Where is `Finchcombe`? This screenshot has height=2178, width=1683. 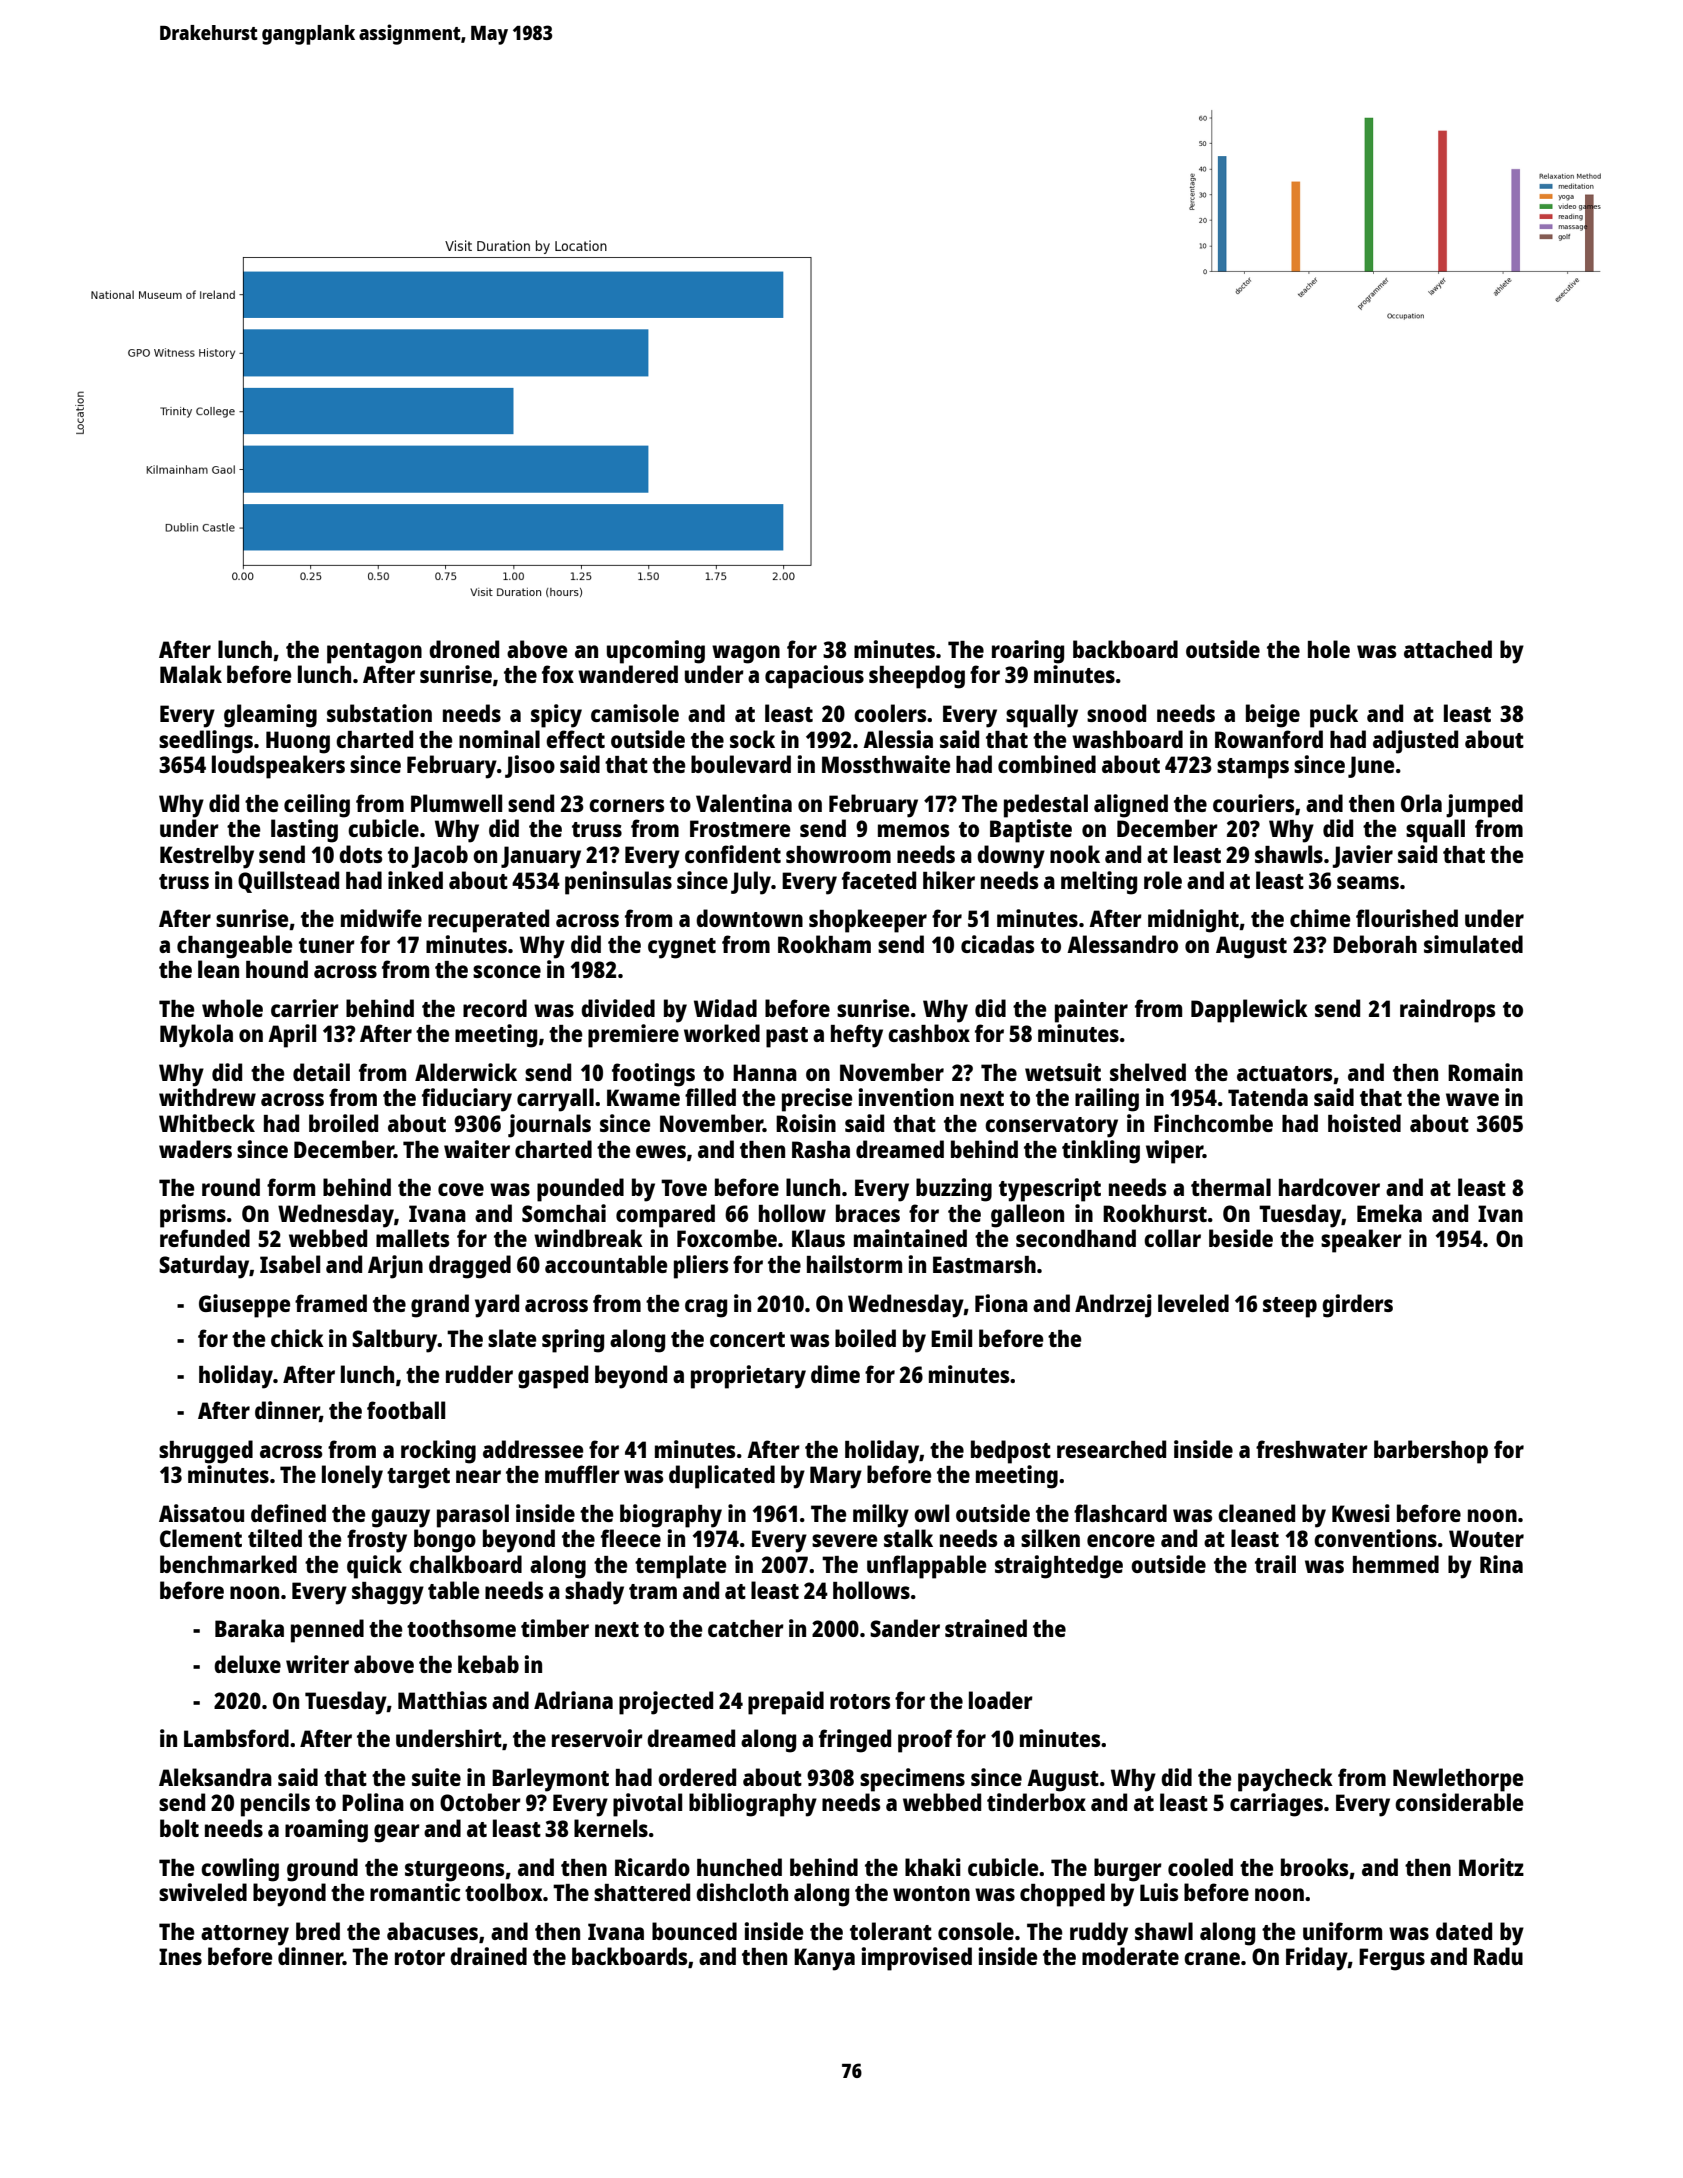
Finchcombe is located at coordinates (1213, 1123).
